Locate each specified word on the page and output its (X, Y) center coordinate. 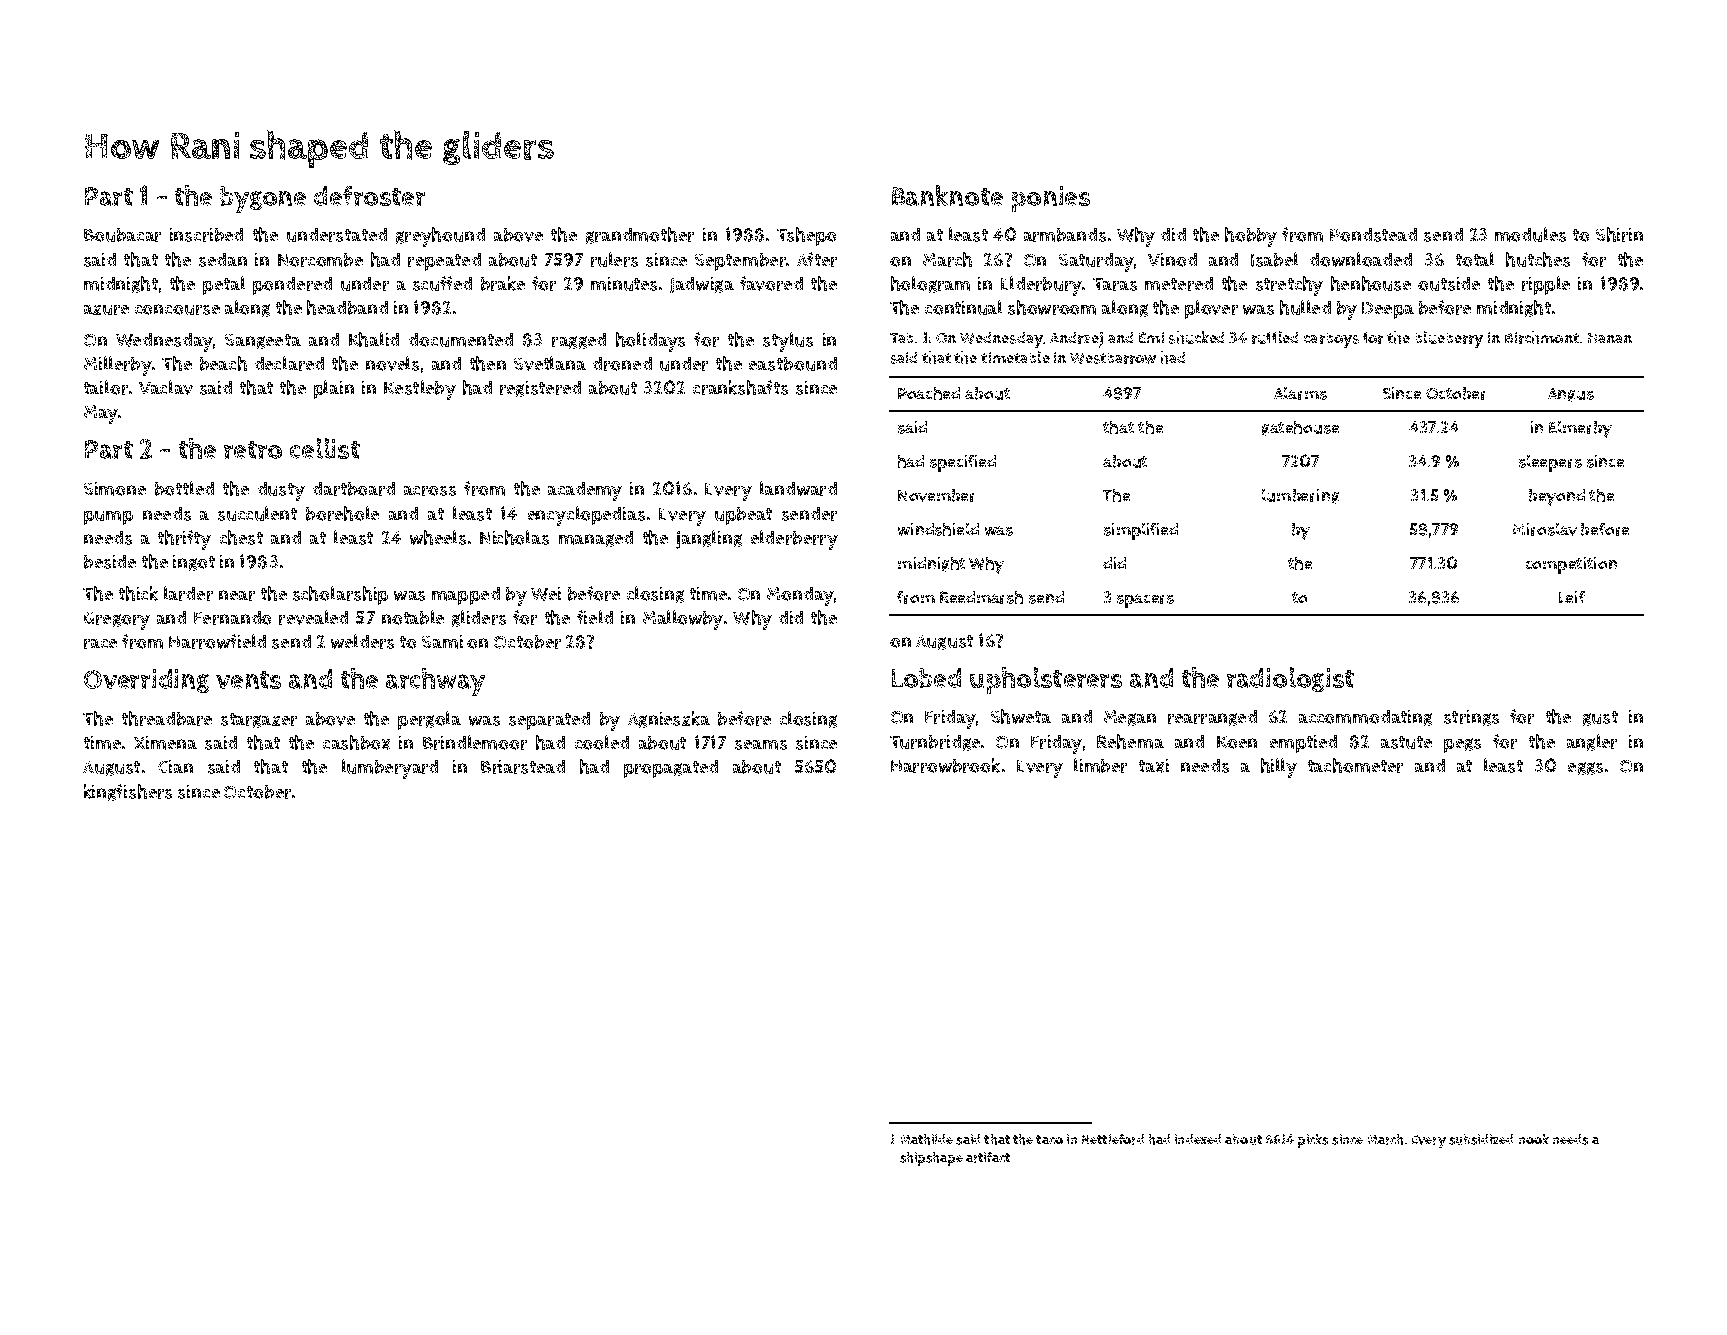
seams (761, 745)
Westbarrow (1113, 358)
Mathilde (927, 1139)
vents (248, 680)
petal (224, 285)
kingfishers (128, 792)
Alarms (1300, 393)
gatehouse (1300, 428)
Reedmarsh (981, 597)
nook (1534, 1139)
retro (253, 450)
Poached (929, 393)
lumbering (1300, 496)
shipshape (931, 1159)
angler (1592, 742)
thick (138, 593)
